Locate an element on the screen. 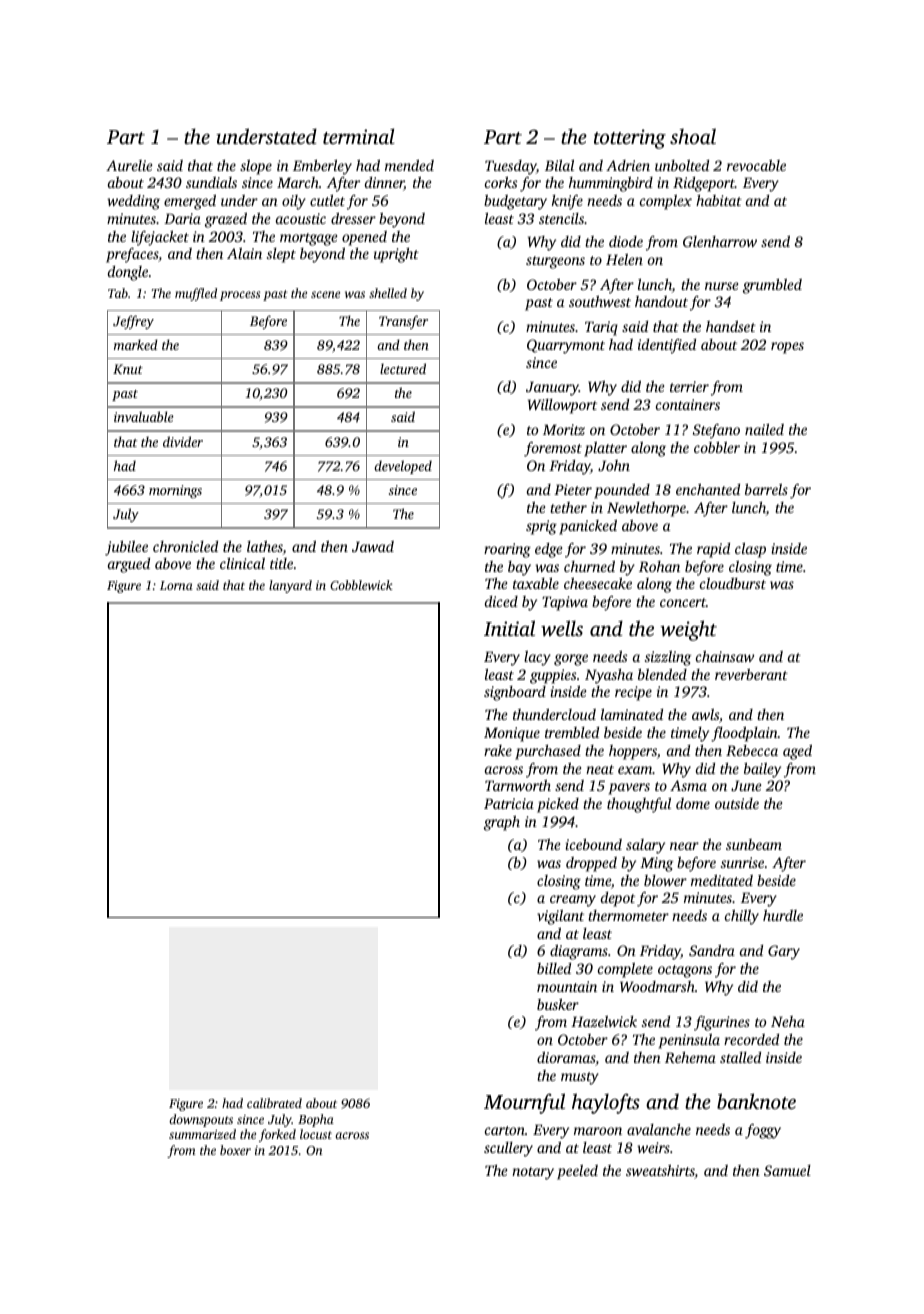  slope is located at coordinates (256, 167).
